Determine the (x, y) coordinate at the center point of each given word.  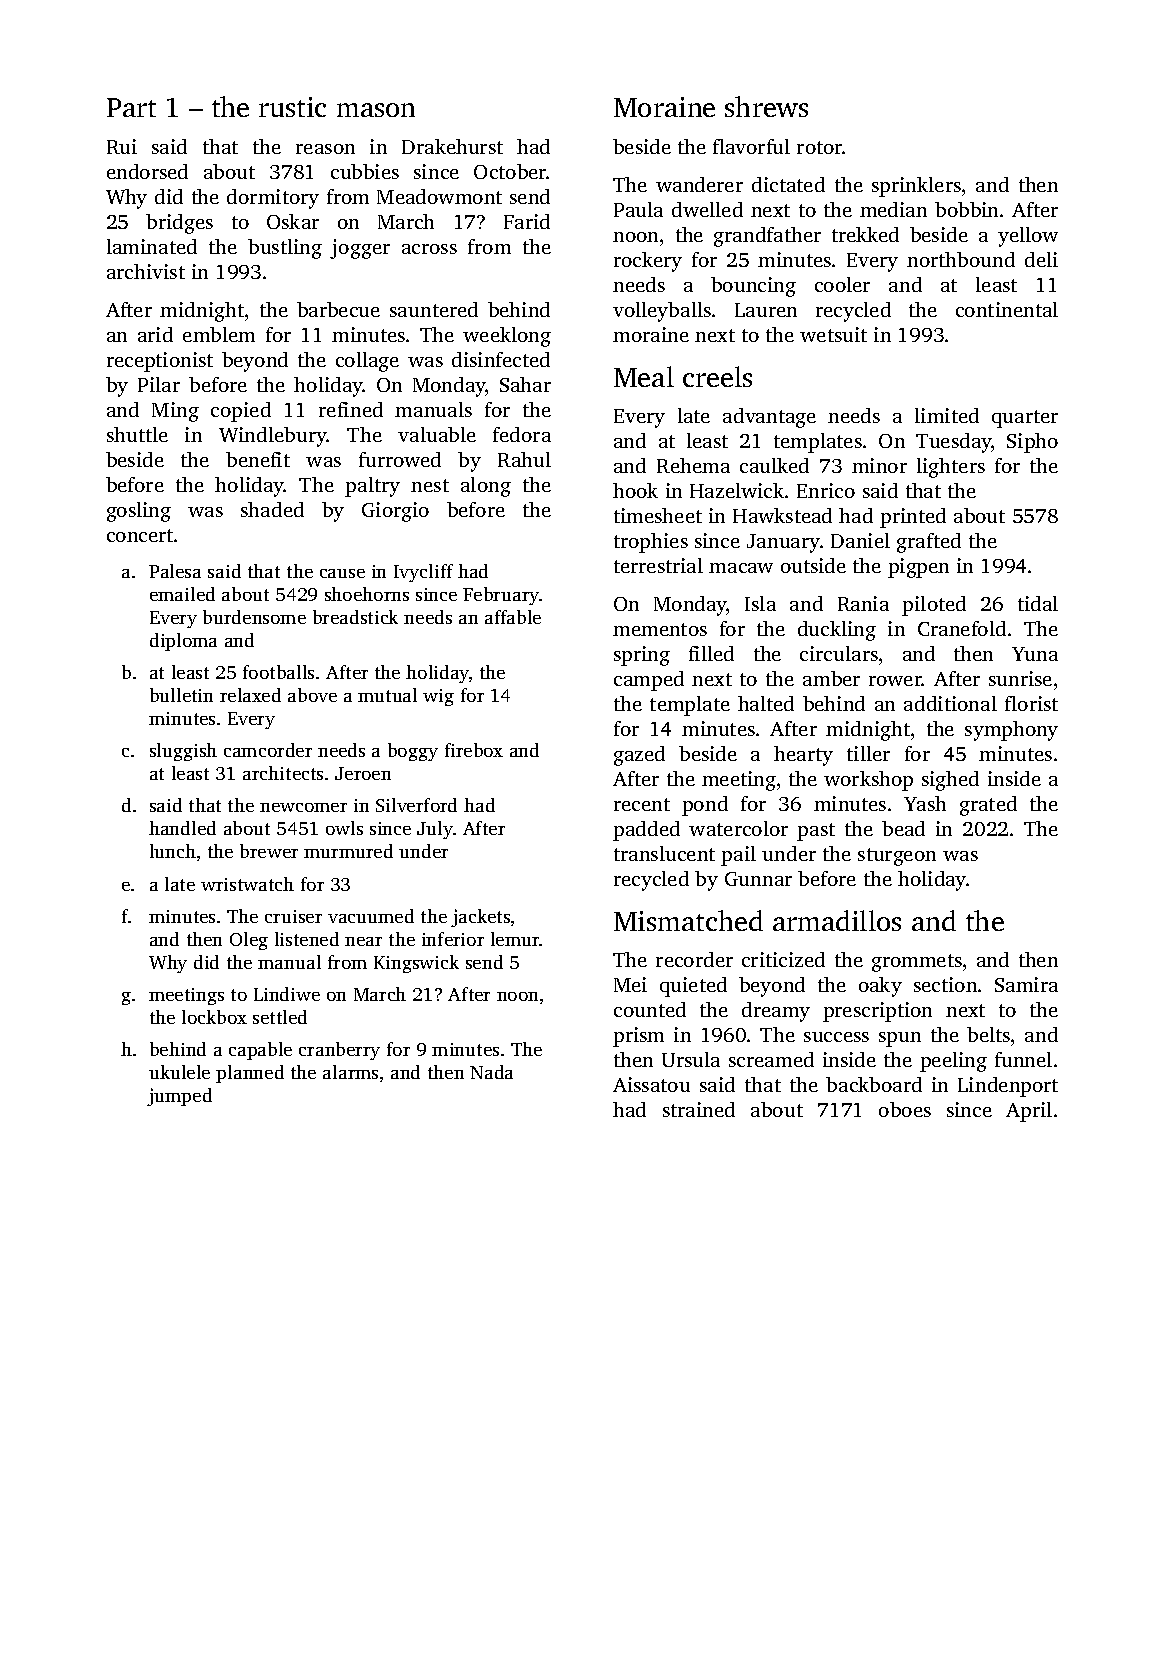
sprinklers (916, 187)
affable (513, 617)
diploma (183, 642)
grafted (929, 543)
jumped (179, 1097)
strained (699, 1109)
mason (376, 110)
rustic (292, 107)
